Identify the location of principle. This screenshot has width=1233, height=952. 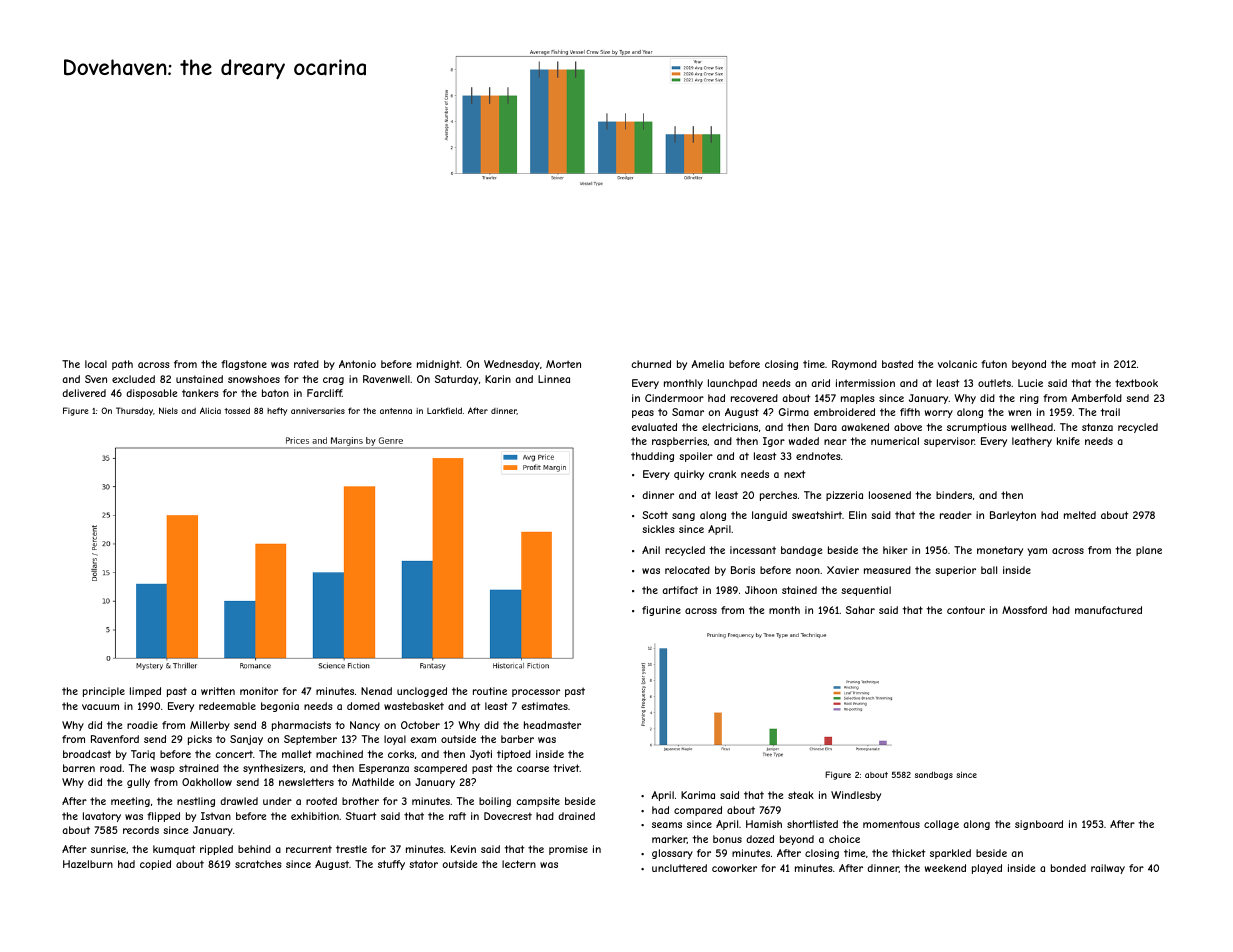
(104, 692).
